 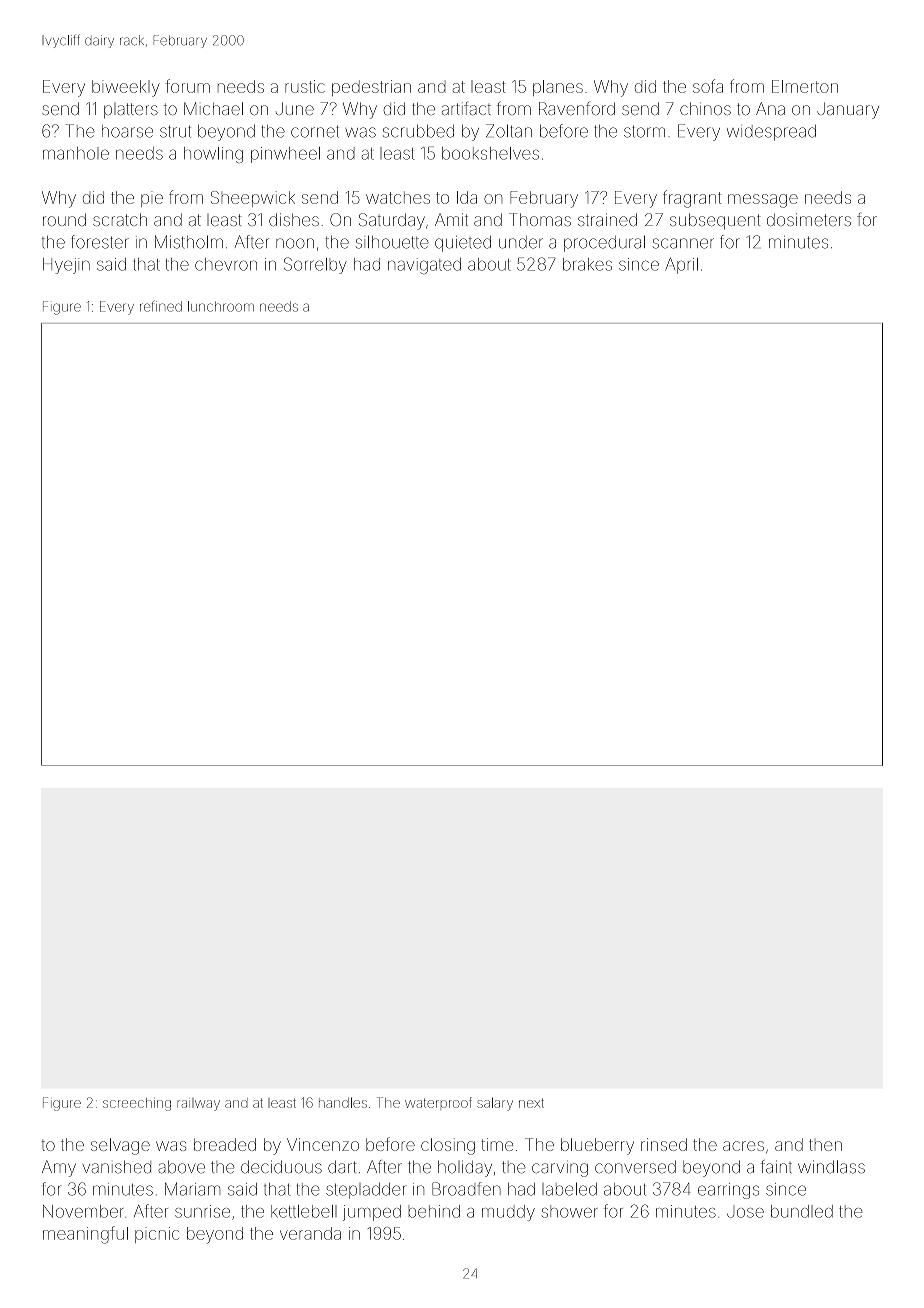 What do you see at coordinates (743, 1146) in the screenshot?
I see `acres` at bounding box center [743, 1146].
